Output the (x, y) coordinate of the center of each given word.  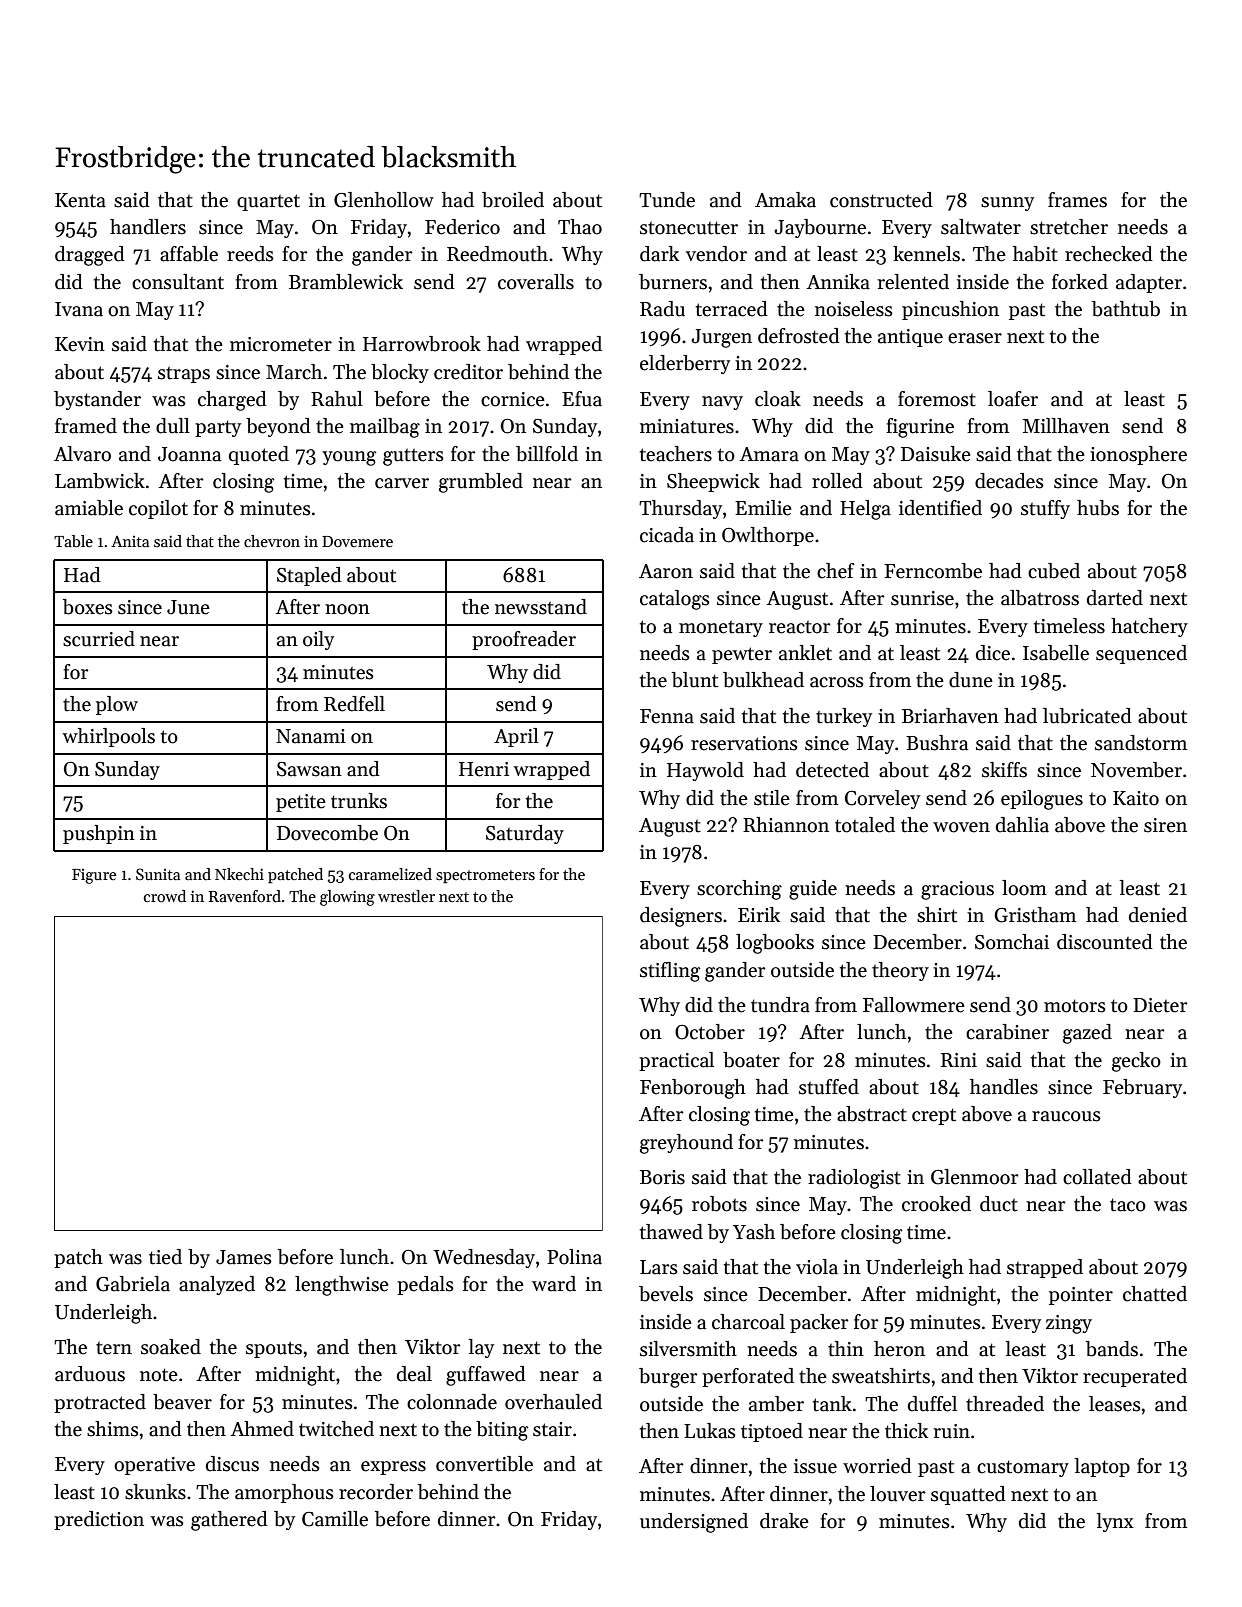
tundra (780, 1005)
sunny (1007, 204)
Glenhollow (384, 200)
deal (414, 1374)
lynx (1115, 1522)
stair (552, 1429)
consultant (178, 282)
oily (318, 640)
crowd (165, 896)
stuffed (829, 1087)
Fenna (667, 716)
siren (1165, 825)
